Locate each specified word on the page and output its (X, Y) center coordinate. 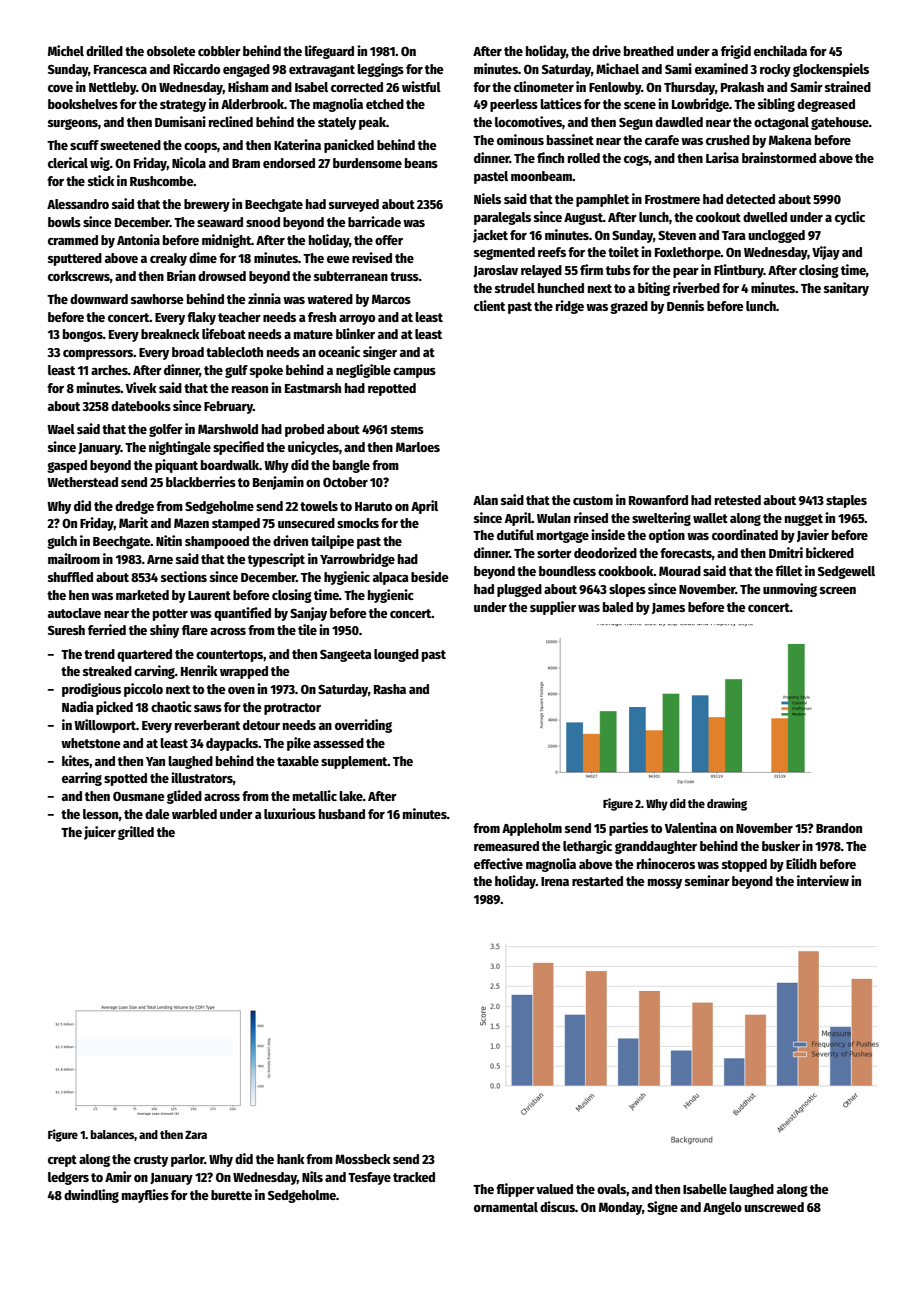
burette (231, 1195)
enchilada (780, 50)
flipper (515, 1190)
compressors (98, 355)
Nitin (169, 540)
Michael (617, 68)
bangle (351, 466)
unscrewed (774, 1207)
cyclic (850, 218)
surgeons (73, 124)
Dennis (685, 305)
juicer (100, 833)
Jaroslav (495, 271)
